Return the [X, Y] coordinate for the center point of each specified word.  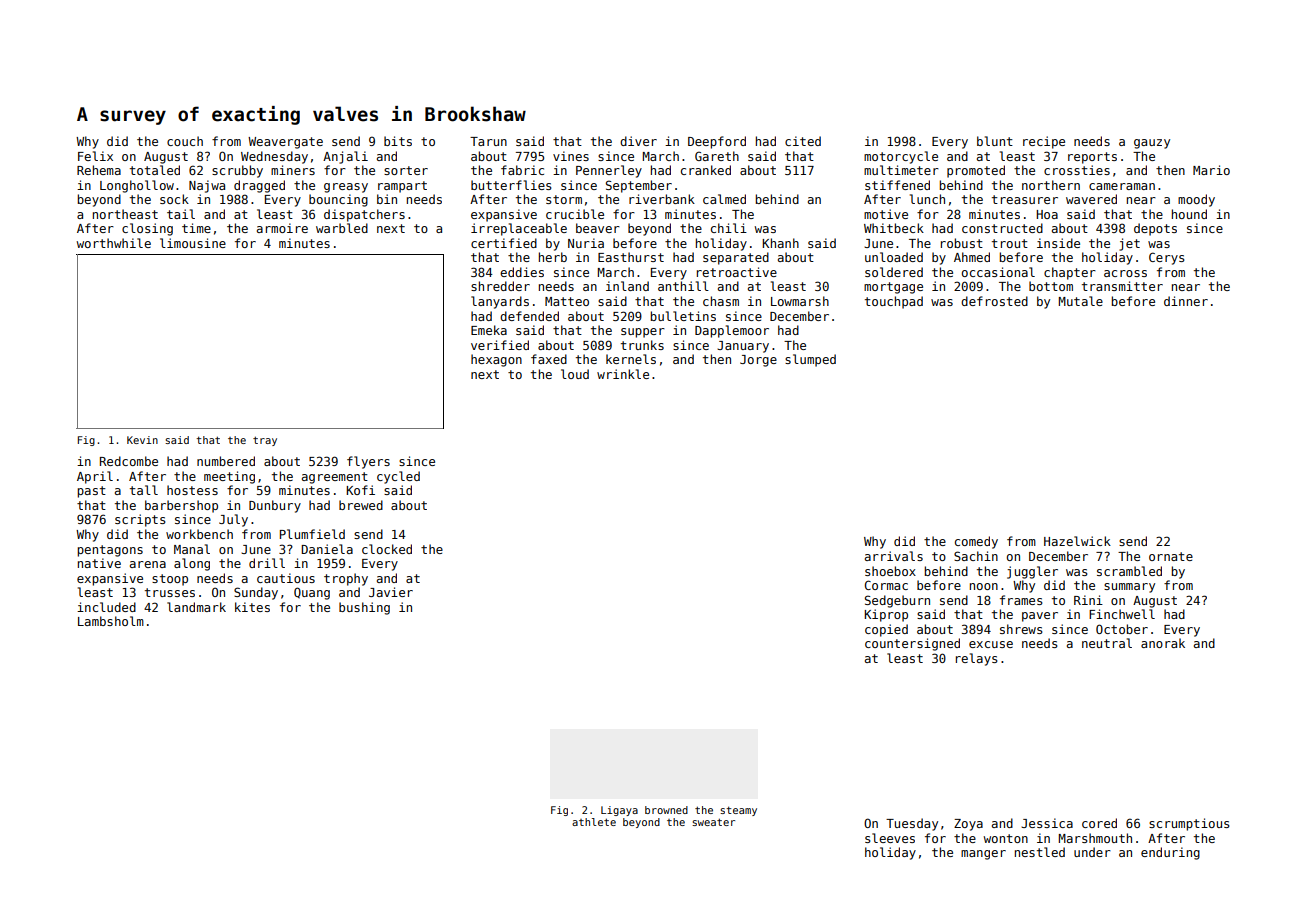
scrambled [1129, 571]
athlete [594, 822]
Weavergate [285, 143]
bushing [364, 608]
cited [803, 141]
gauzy [1152, 144]
